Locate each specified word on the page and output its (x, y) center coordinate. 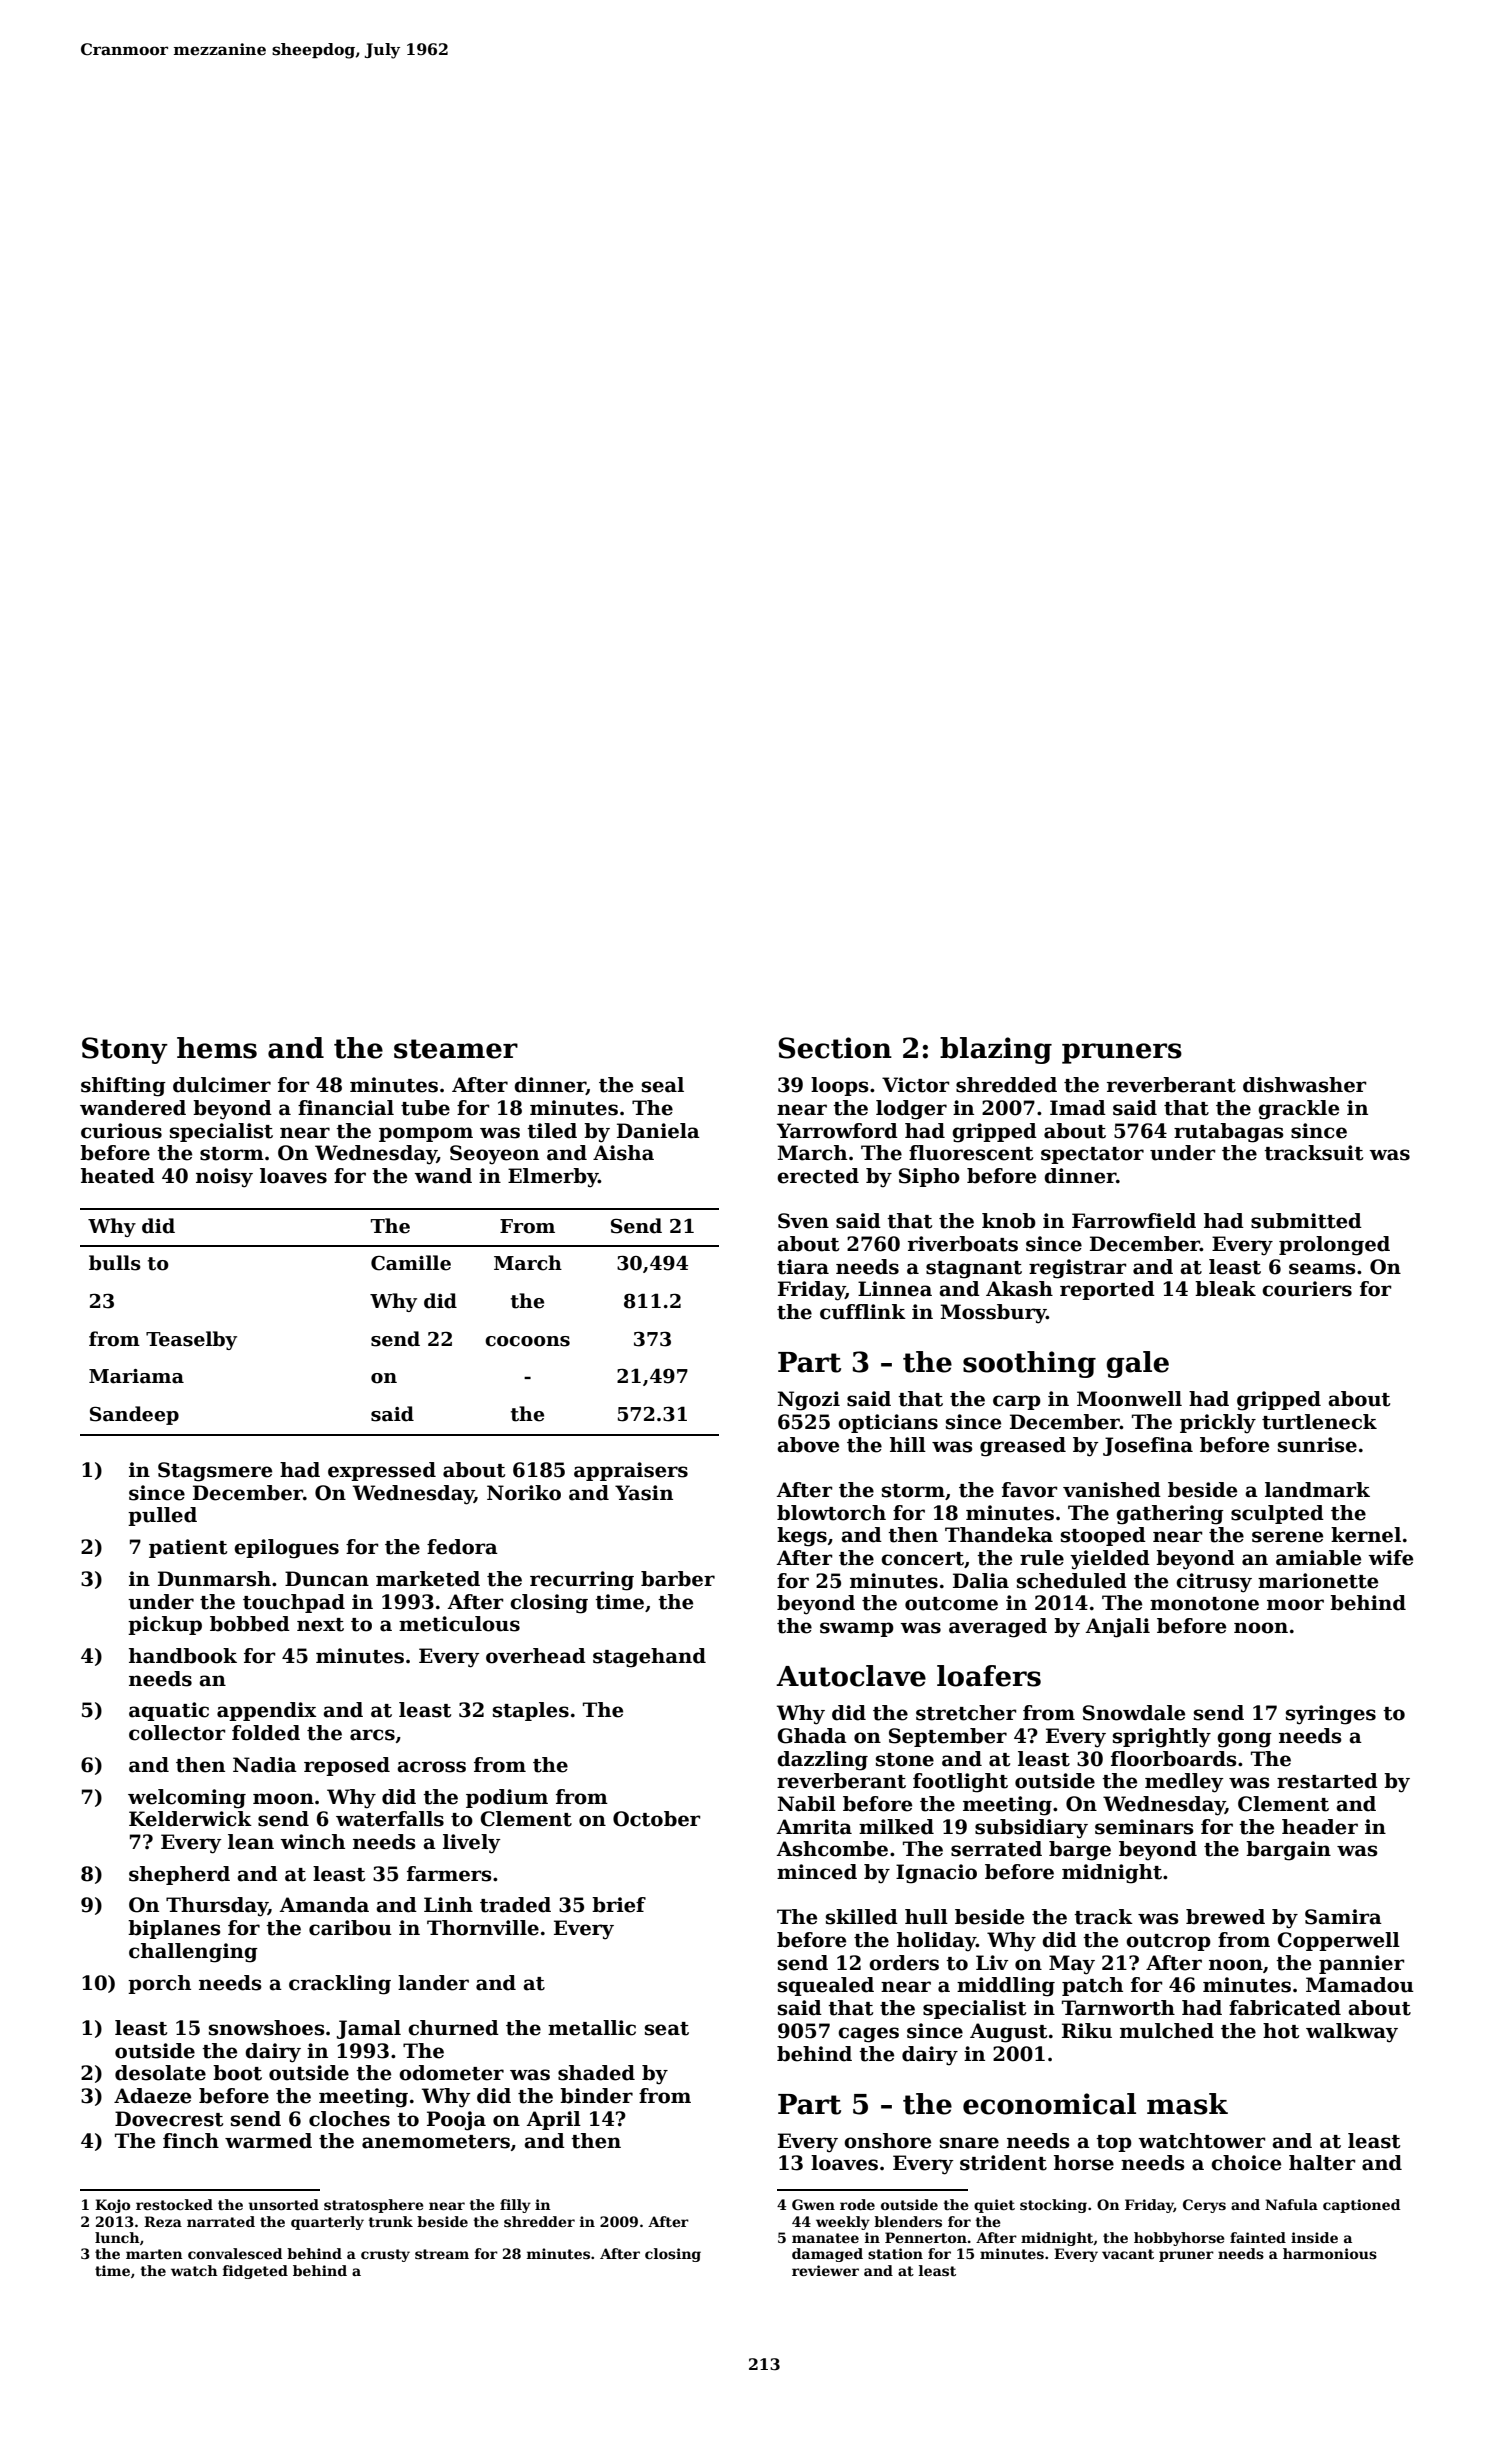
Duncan (327, 1579)
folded (266, 1733)
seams (1322, 1269)
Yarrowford (837, 1131)
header (1320, 1827)
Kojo (112, 2206)
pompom (426, 1134)
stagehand (649, 1658)
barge (1080, 1851)
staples (531, 1711)
